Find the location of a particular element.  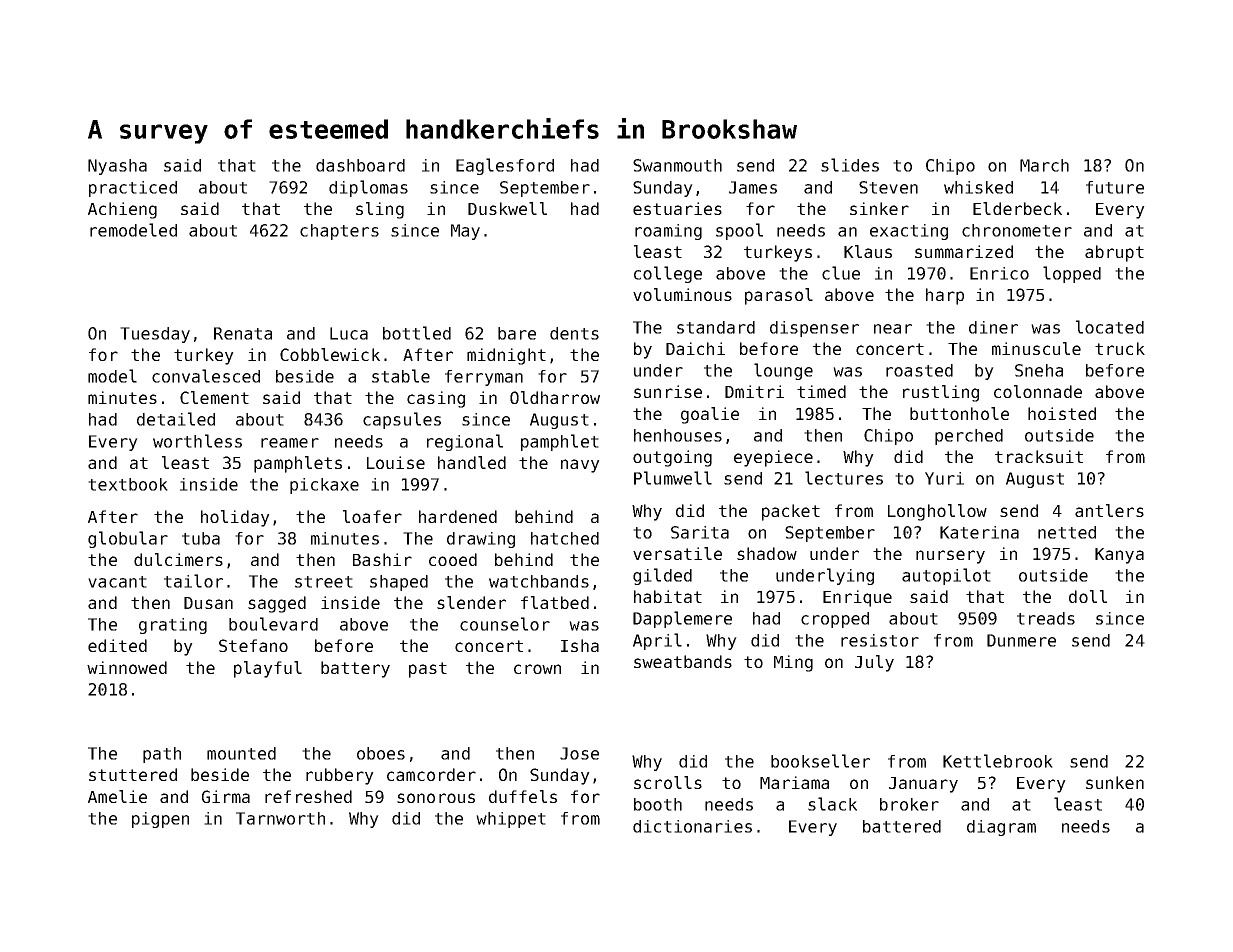

hatched is located at coordinates (565, 538).
